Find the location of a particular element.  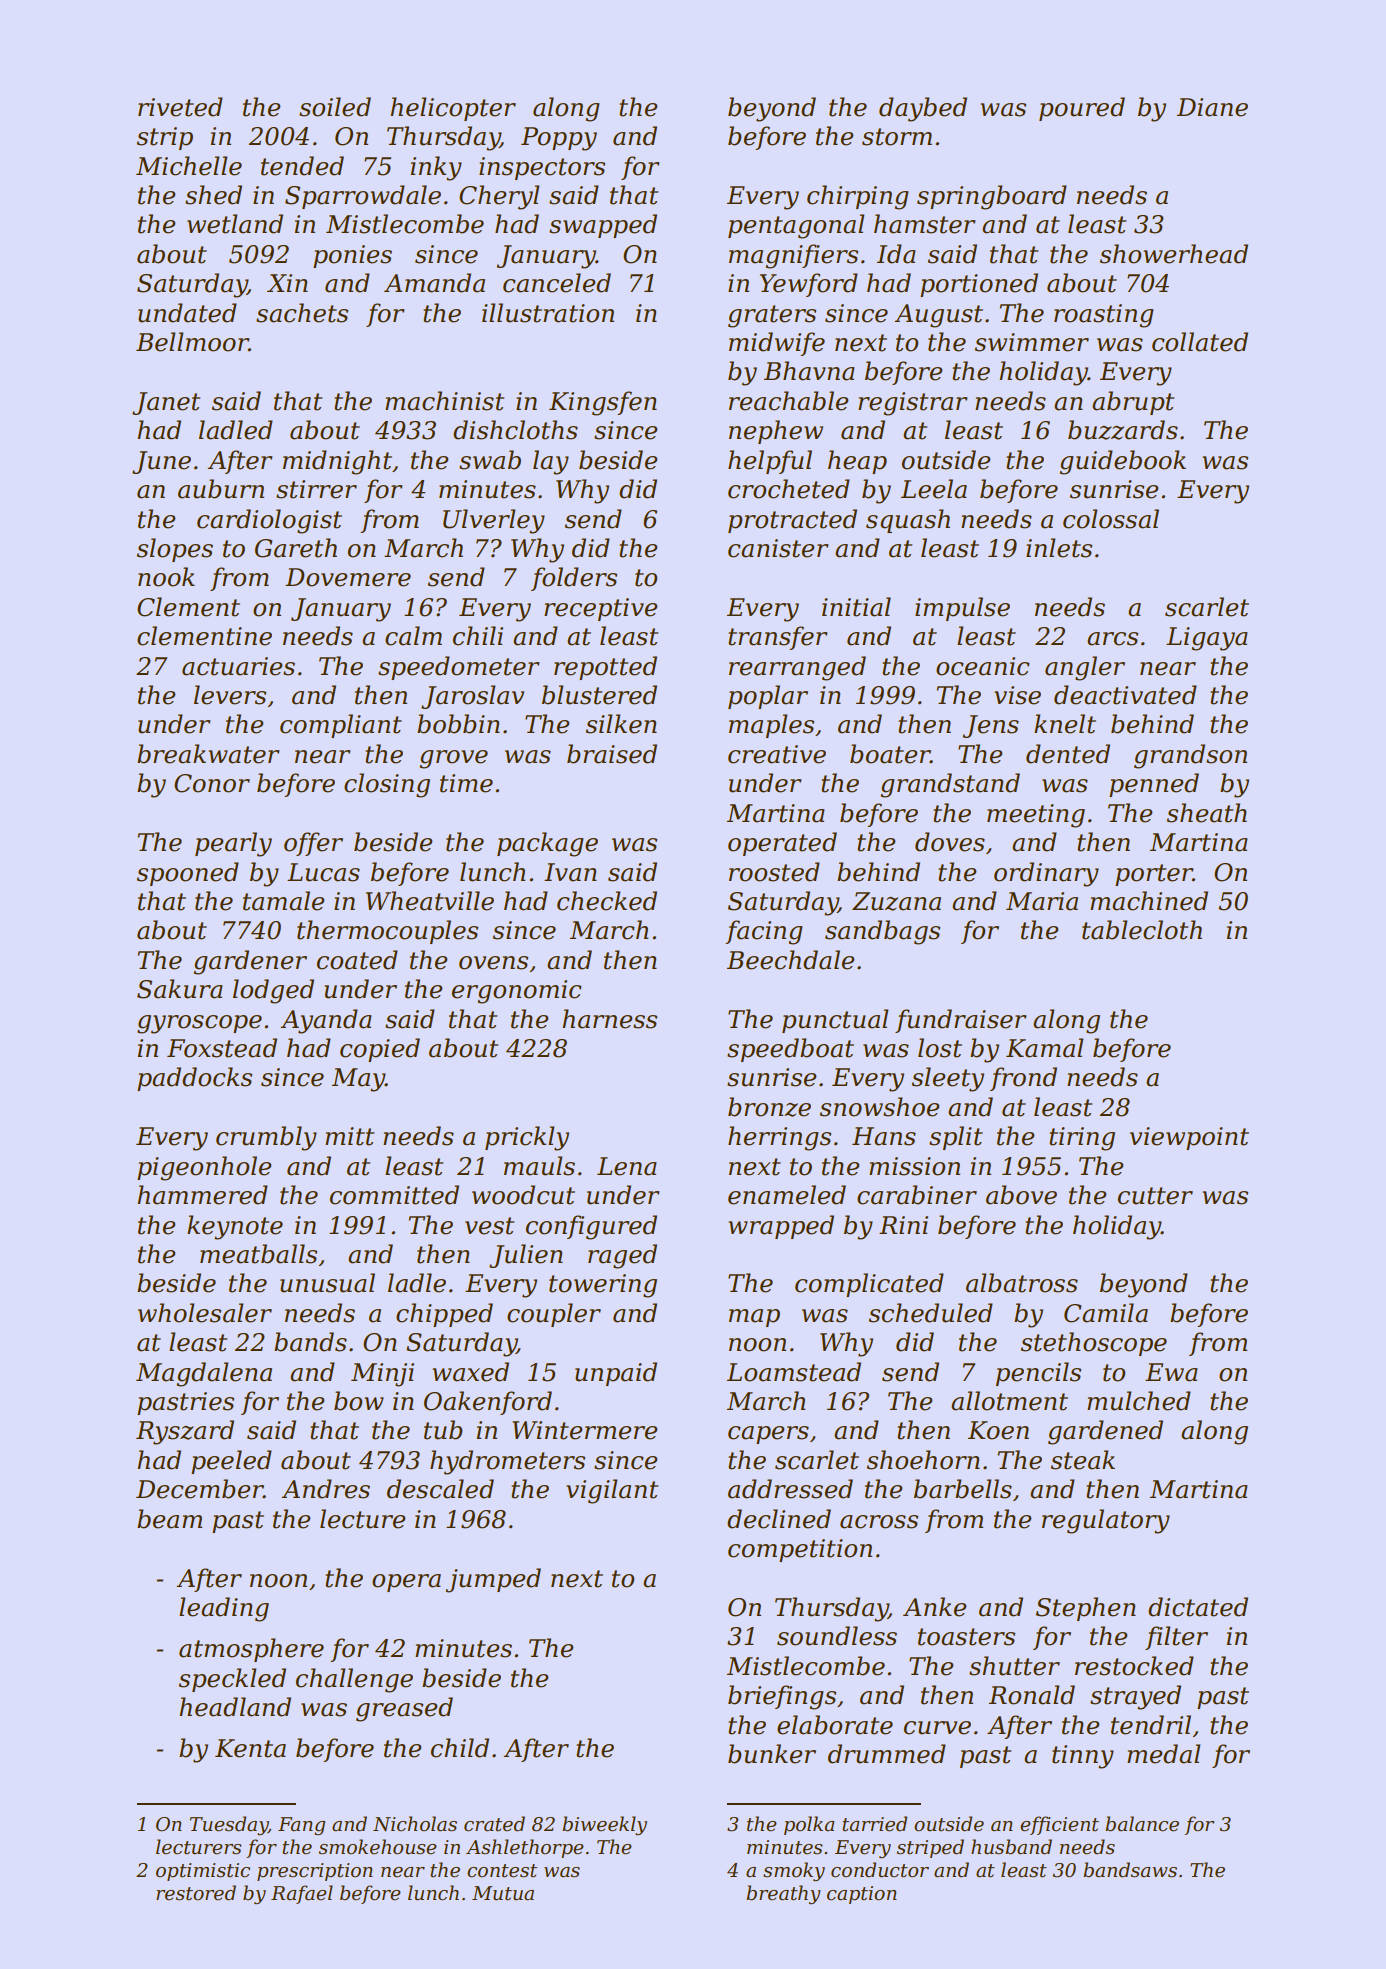

showerhead is located at coordinates (1174, 254).
